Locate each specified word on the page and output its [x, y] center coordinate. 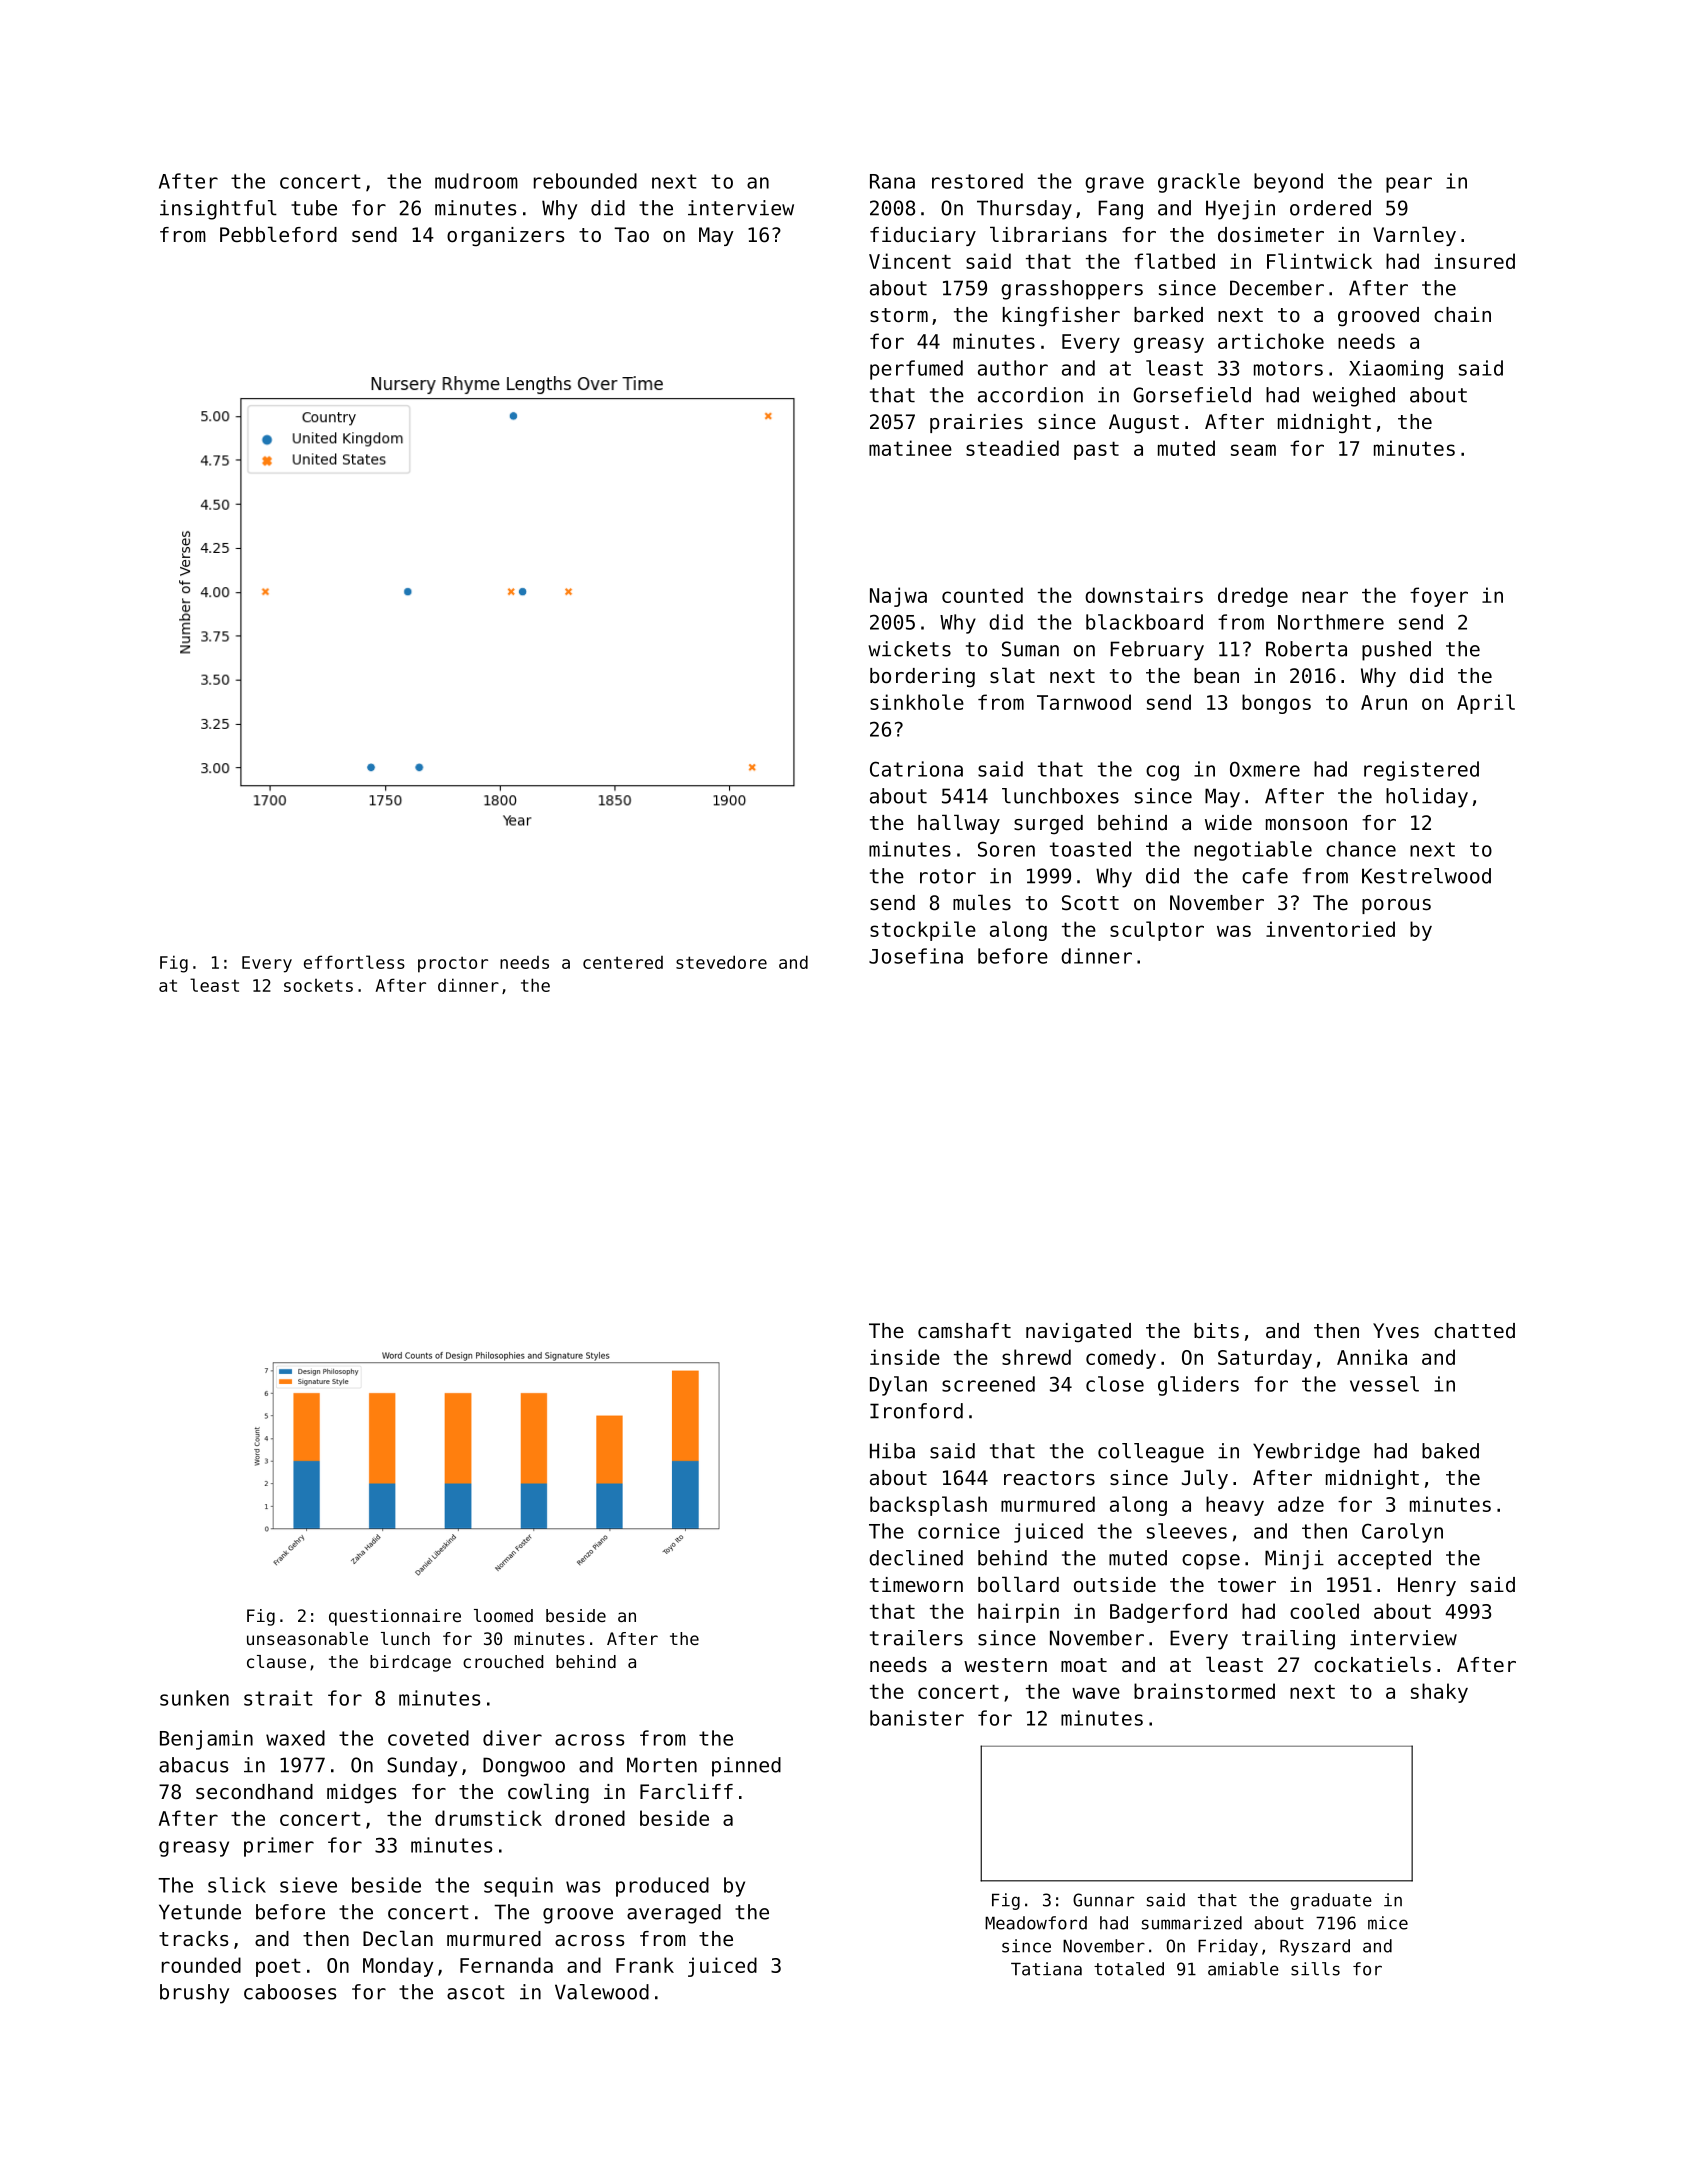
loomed [503, 1615]
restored [977, 181]
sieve [308, 1885]
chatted [1474, 1331]
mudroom [476, 181]
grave [1114, 185]
